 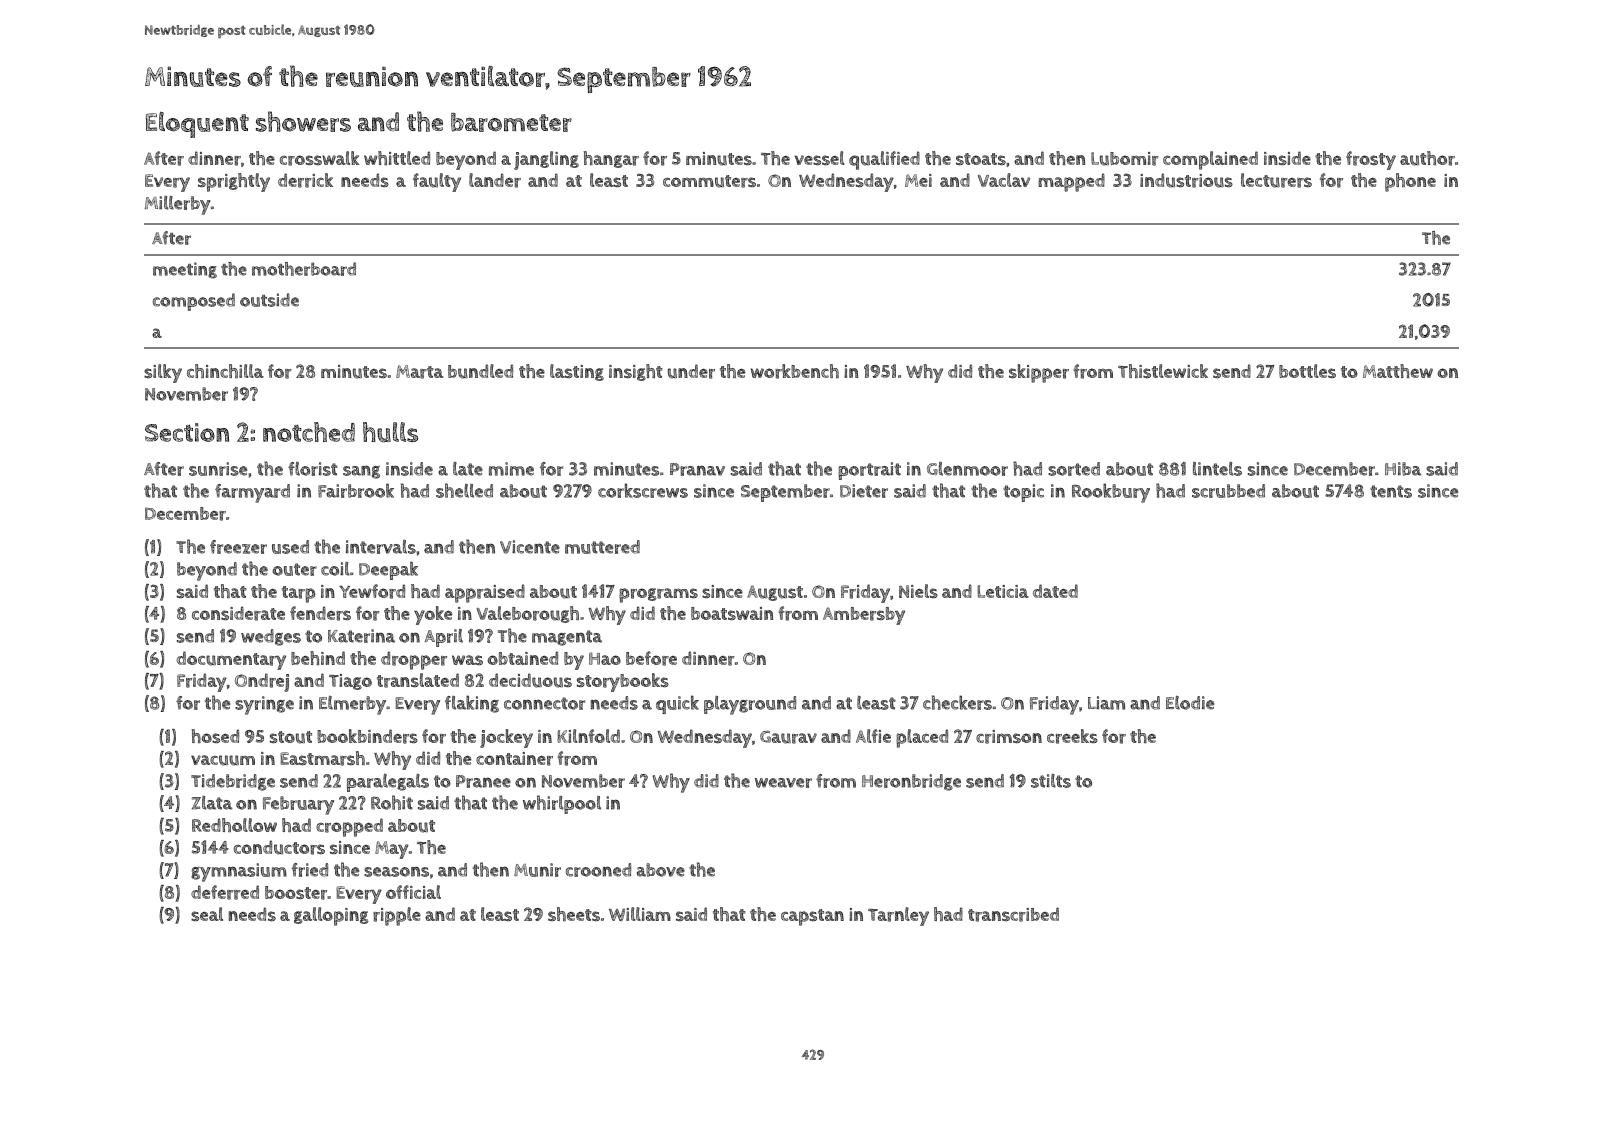 What do you see at coordinates (1013, 914) in the screenshot?
I see `transcribed` at bounding box center [1013, 914].
